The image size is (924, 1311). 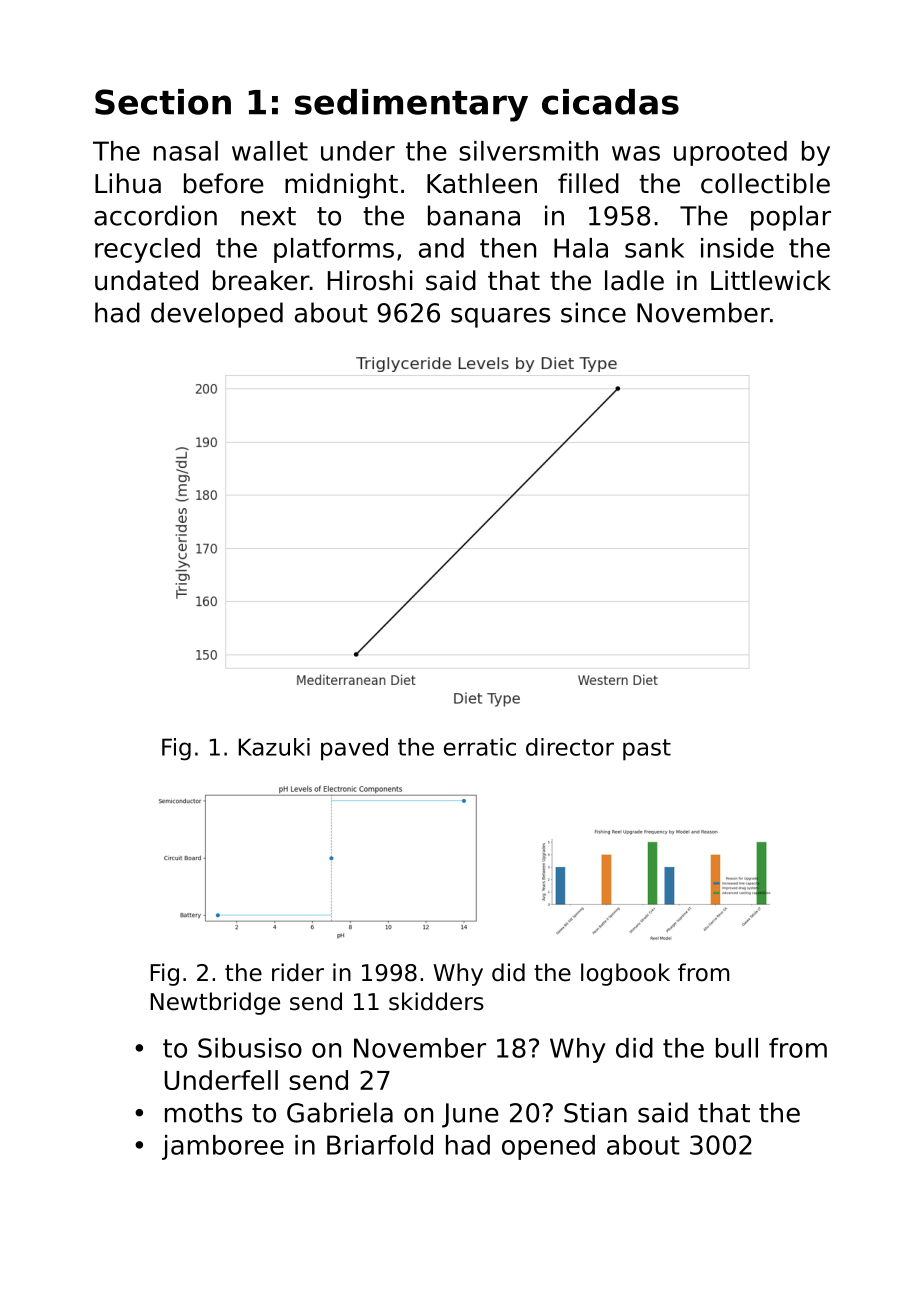 What do you see at coordinates (730, 153) in the document?
I see `uprooted` at bounding box center [730, 153].
